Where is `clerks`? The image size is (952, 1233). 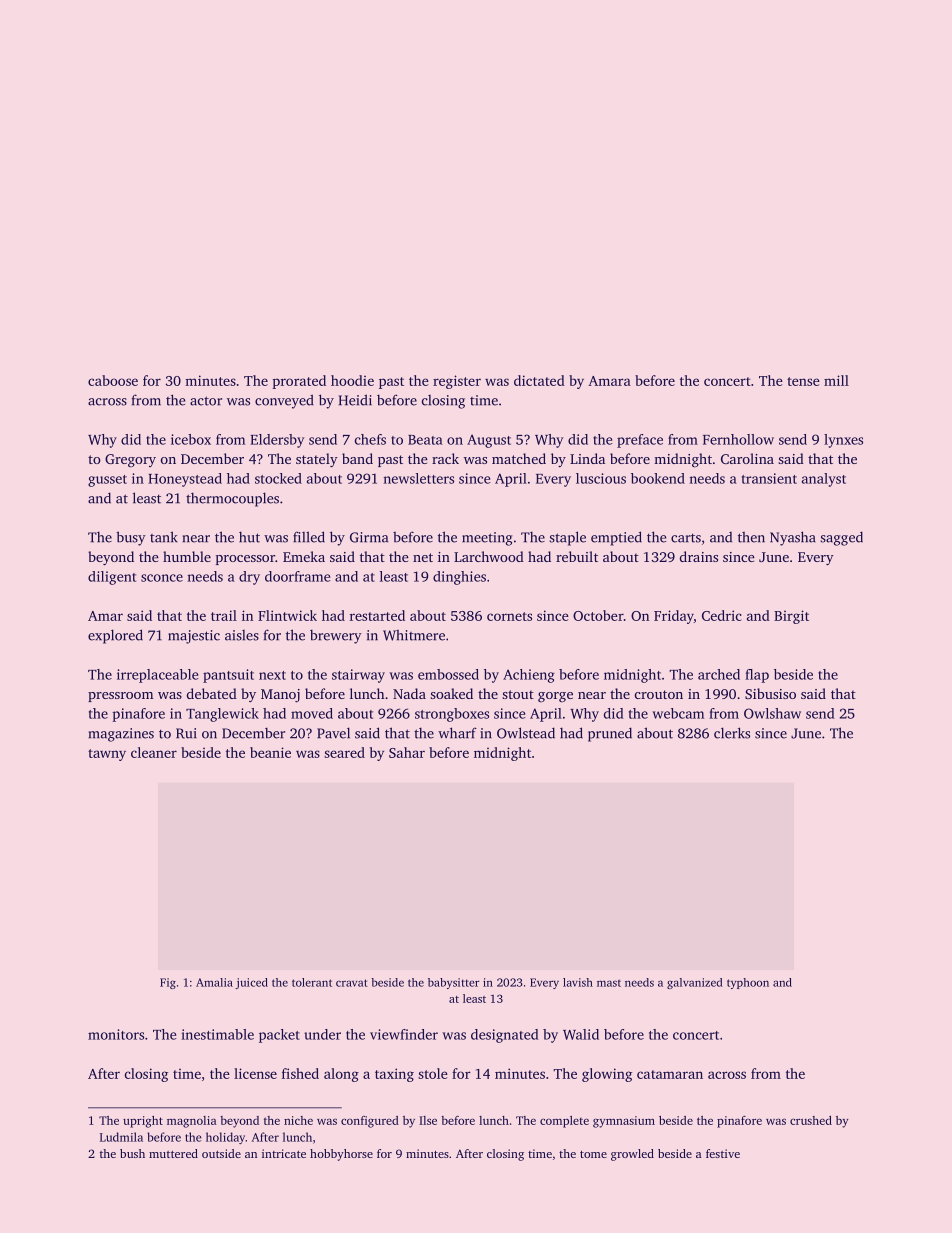
clerks is located at coordinates (732, 733).
